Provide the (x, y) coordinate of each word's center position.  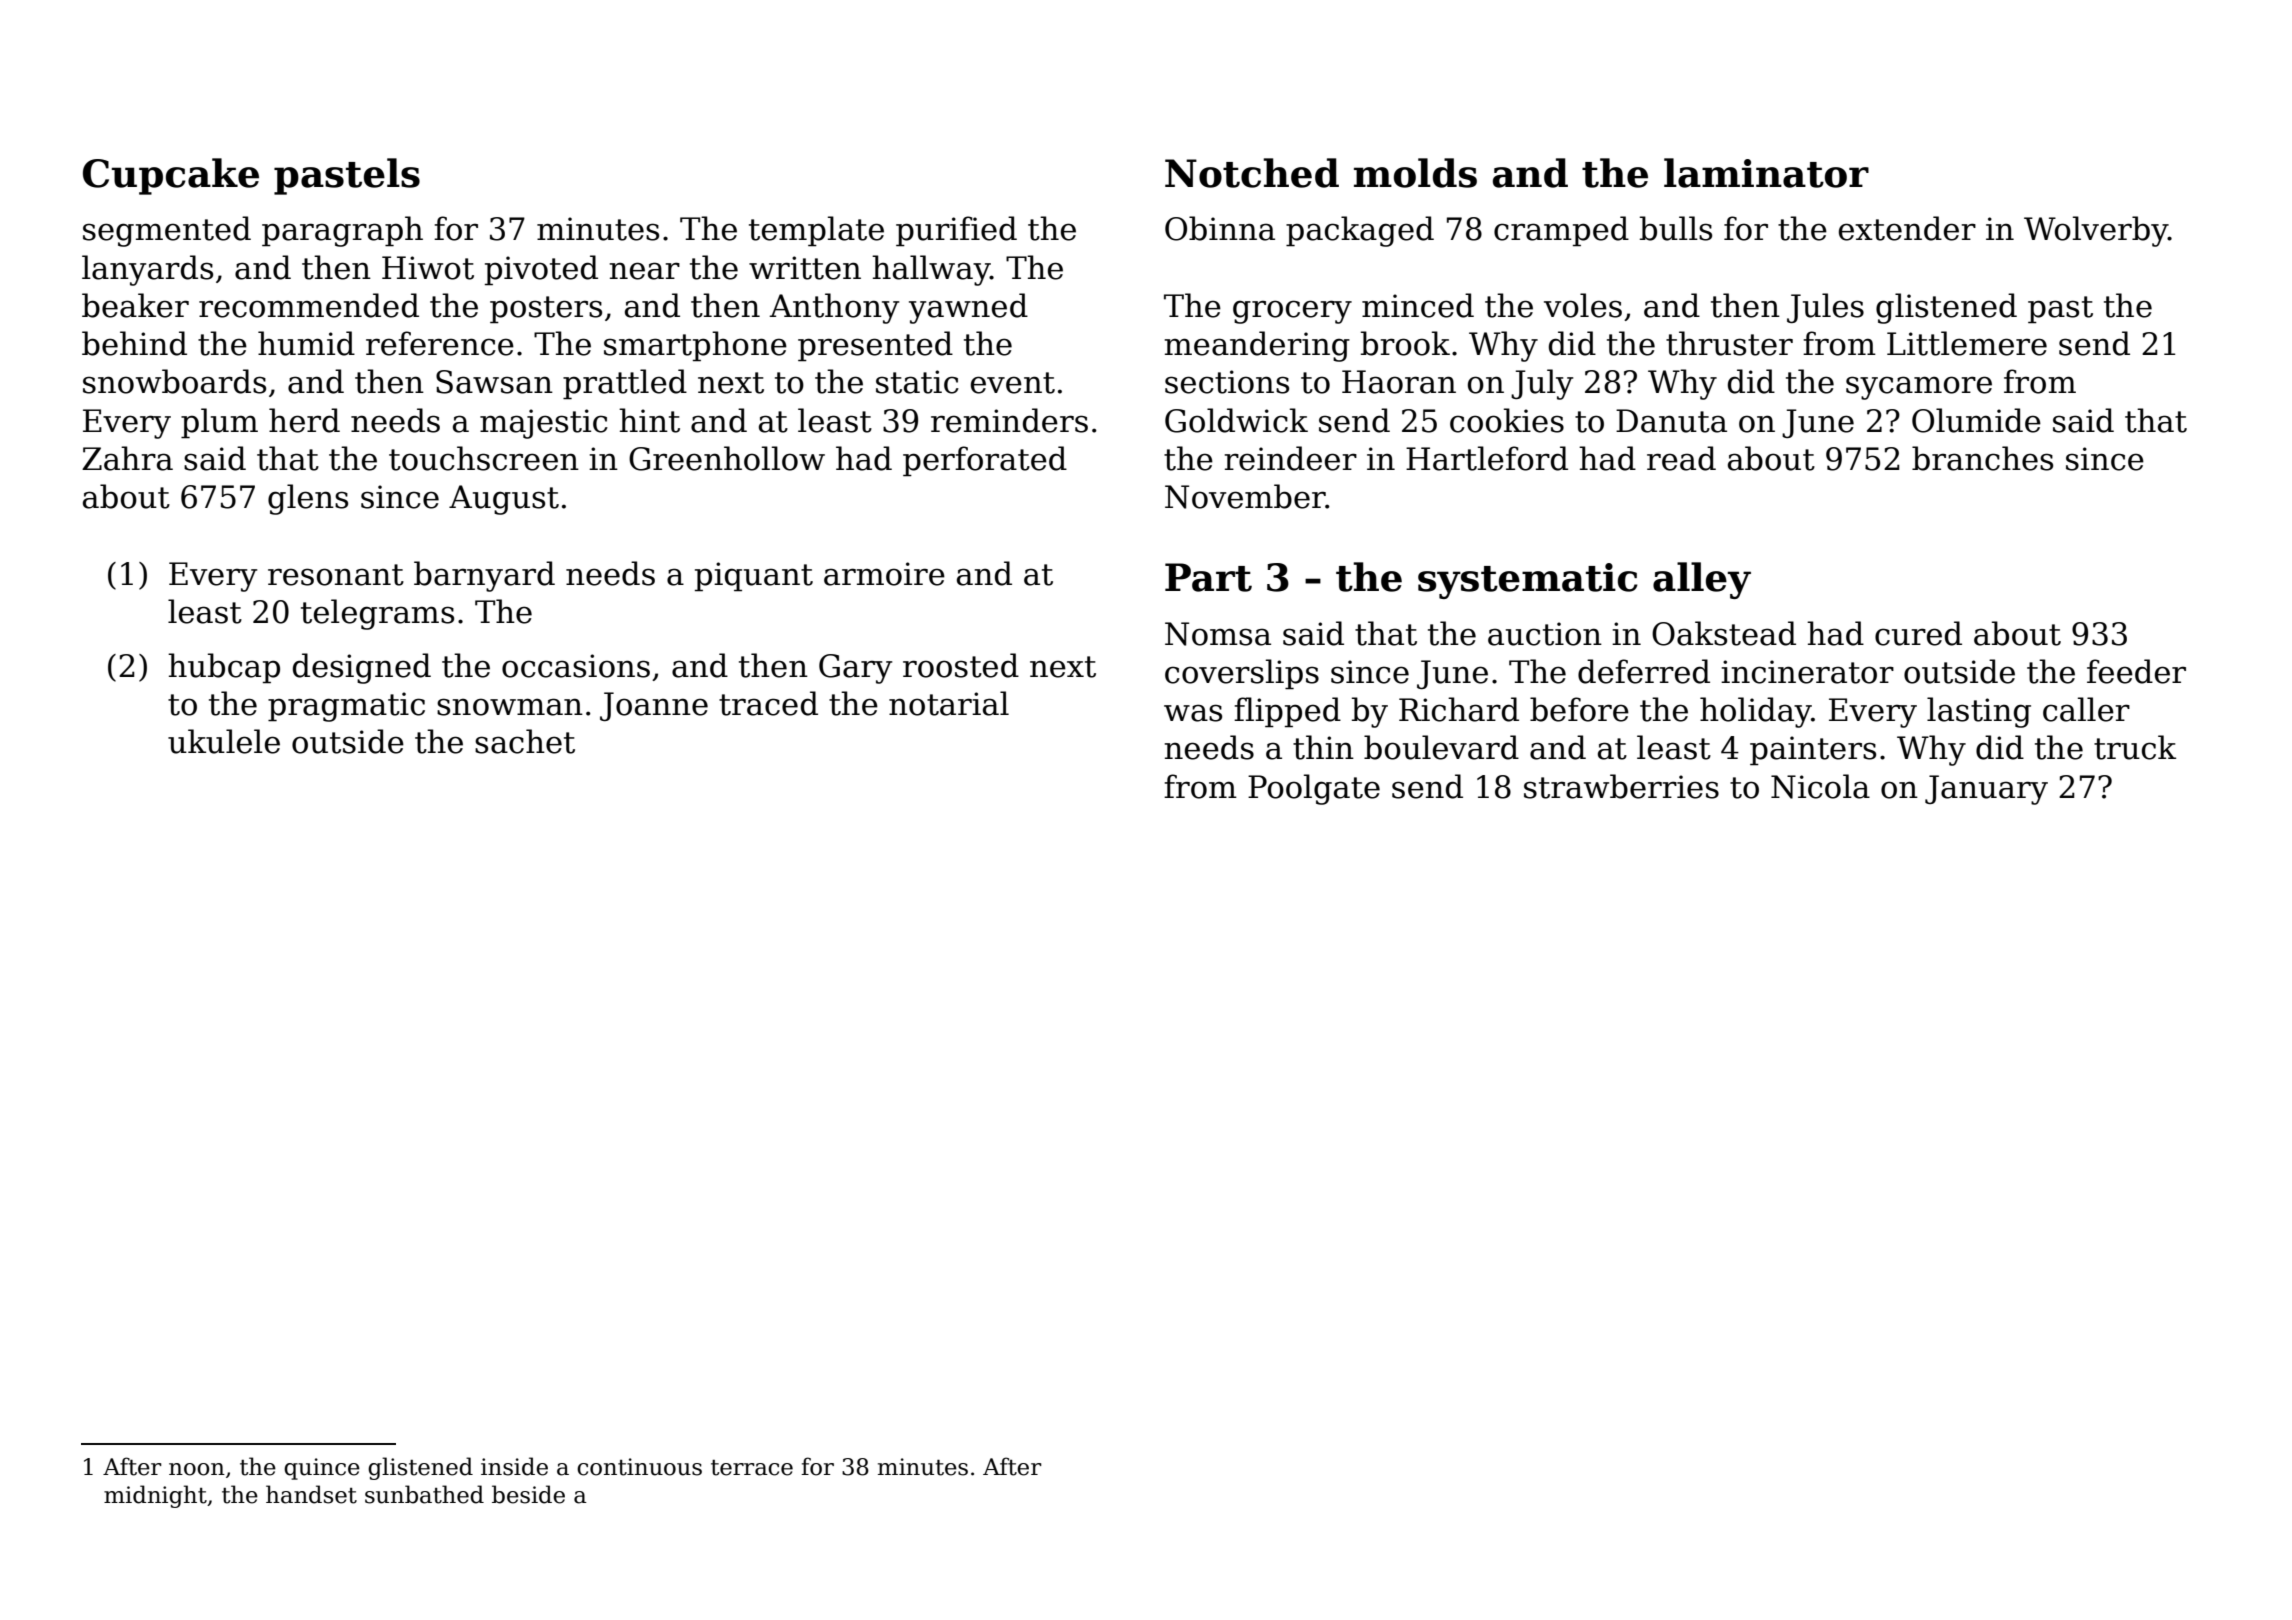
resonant (336, 575)
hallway (931, 270)
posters (546, 310)
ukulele (224, 741)
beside (528, 1494)
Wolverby (2096, 231)
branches (1982, 458)
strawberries (1621, 786)
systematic (1528, 581)
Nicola (1820, 786)
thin (1323, 747)
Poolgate (1314, 789)
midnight (155, 1496)
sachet (525, 741)
